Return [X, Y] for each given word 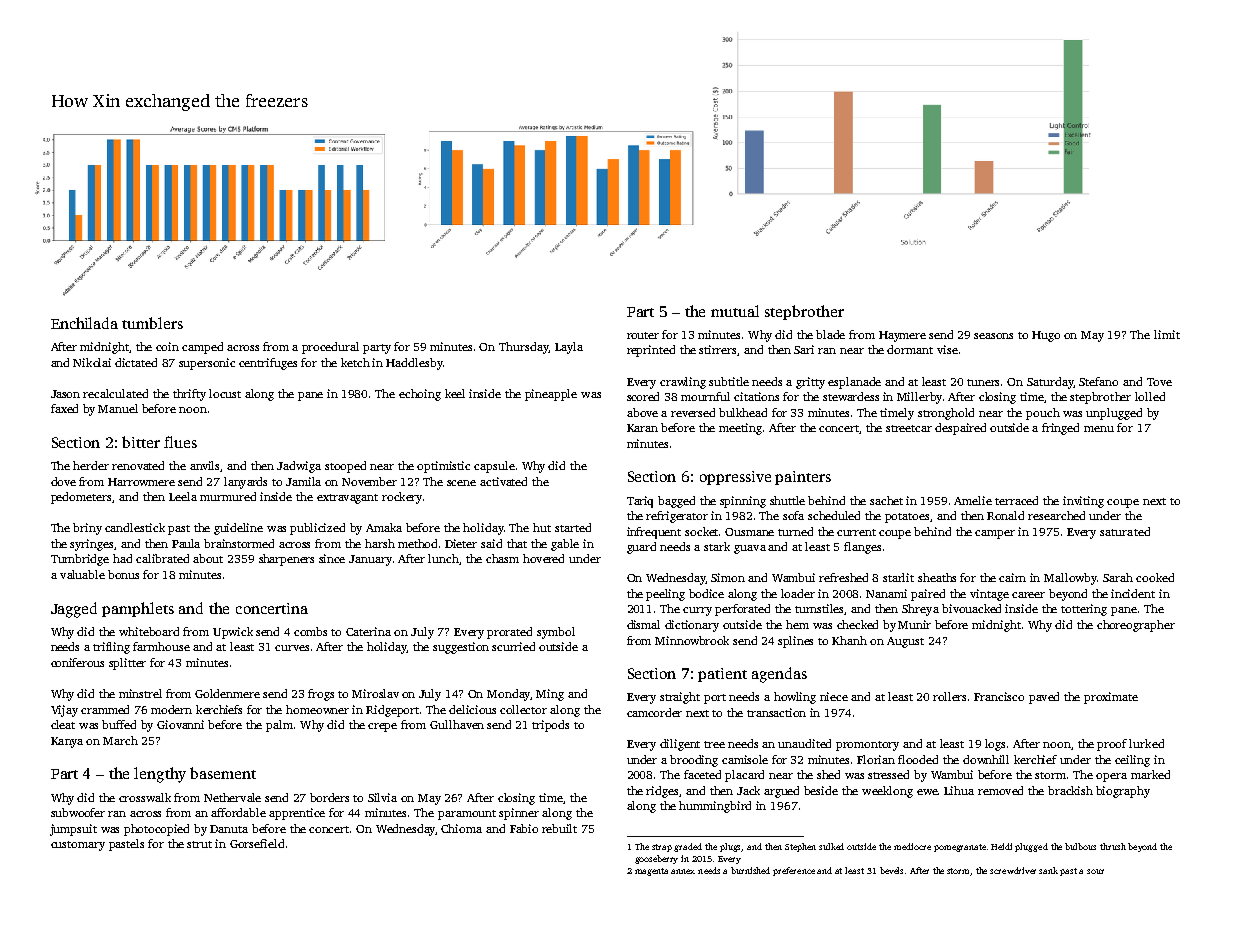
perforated [742, 610]
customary [78, 846]
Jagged [74, 610]
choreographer [1136, 626]
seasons [993, 336]
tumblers [152, 323]
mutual [735, 311]
